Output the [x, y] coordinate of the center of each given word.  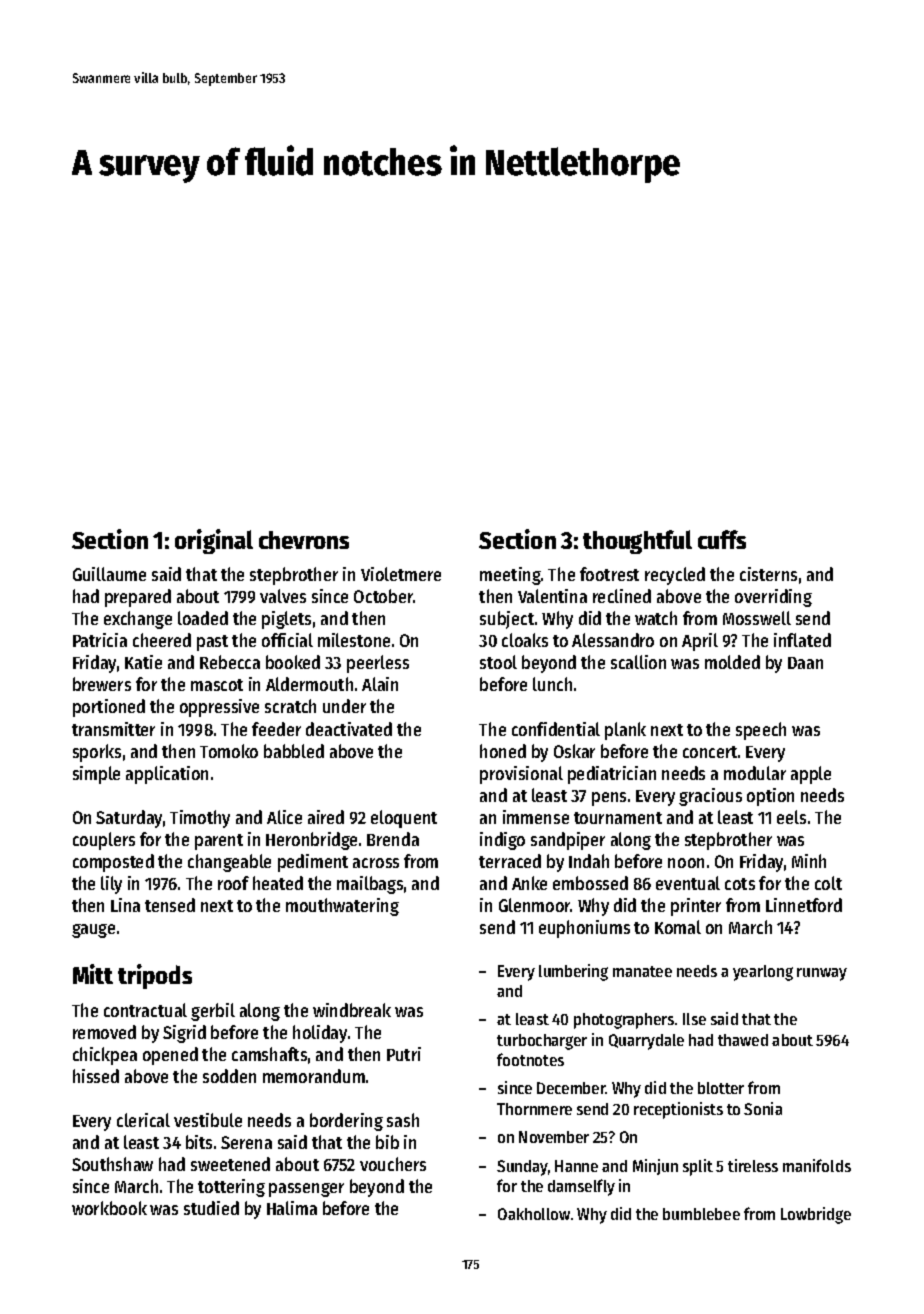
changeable [229, 863]
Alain [380, 684]
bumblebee [701, 1214]
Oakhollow [534, 1214]
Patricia [100, 640]
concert [710, 752]
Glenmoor [535, 905]
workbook [109, 1208]
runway [822, 974]
